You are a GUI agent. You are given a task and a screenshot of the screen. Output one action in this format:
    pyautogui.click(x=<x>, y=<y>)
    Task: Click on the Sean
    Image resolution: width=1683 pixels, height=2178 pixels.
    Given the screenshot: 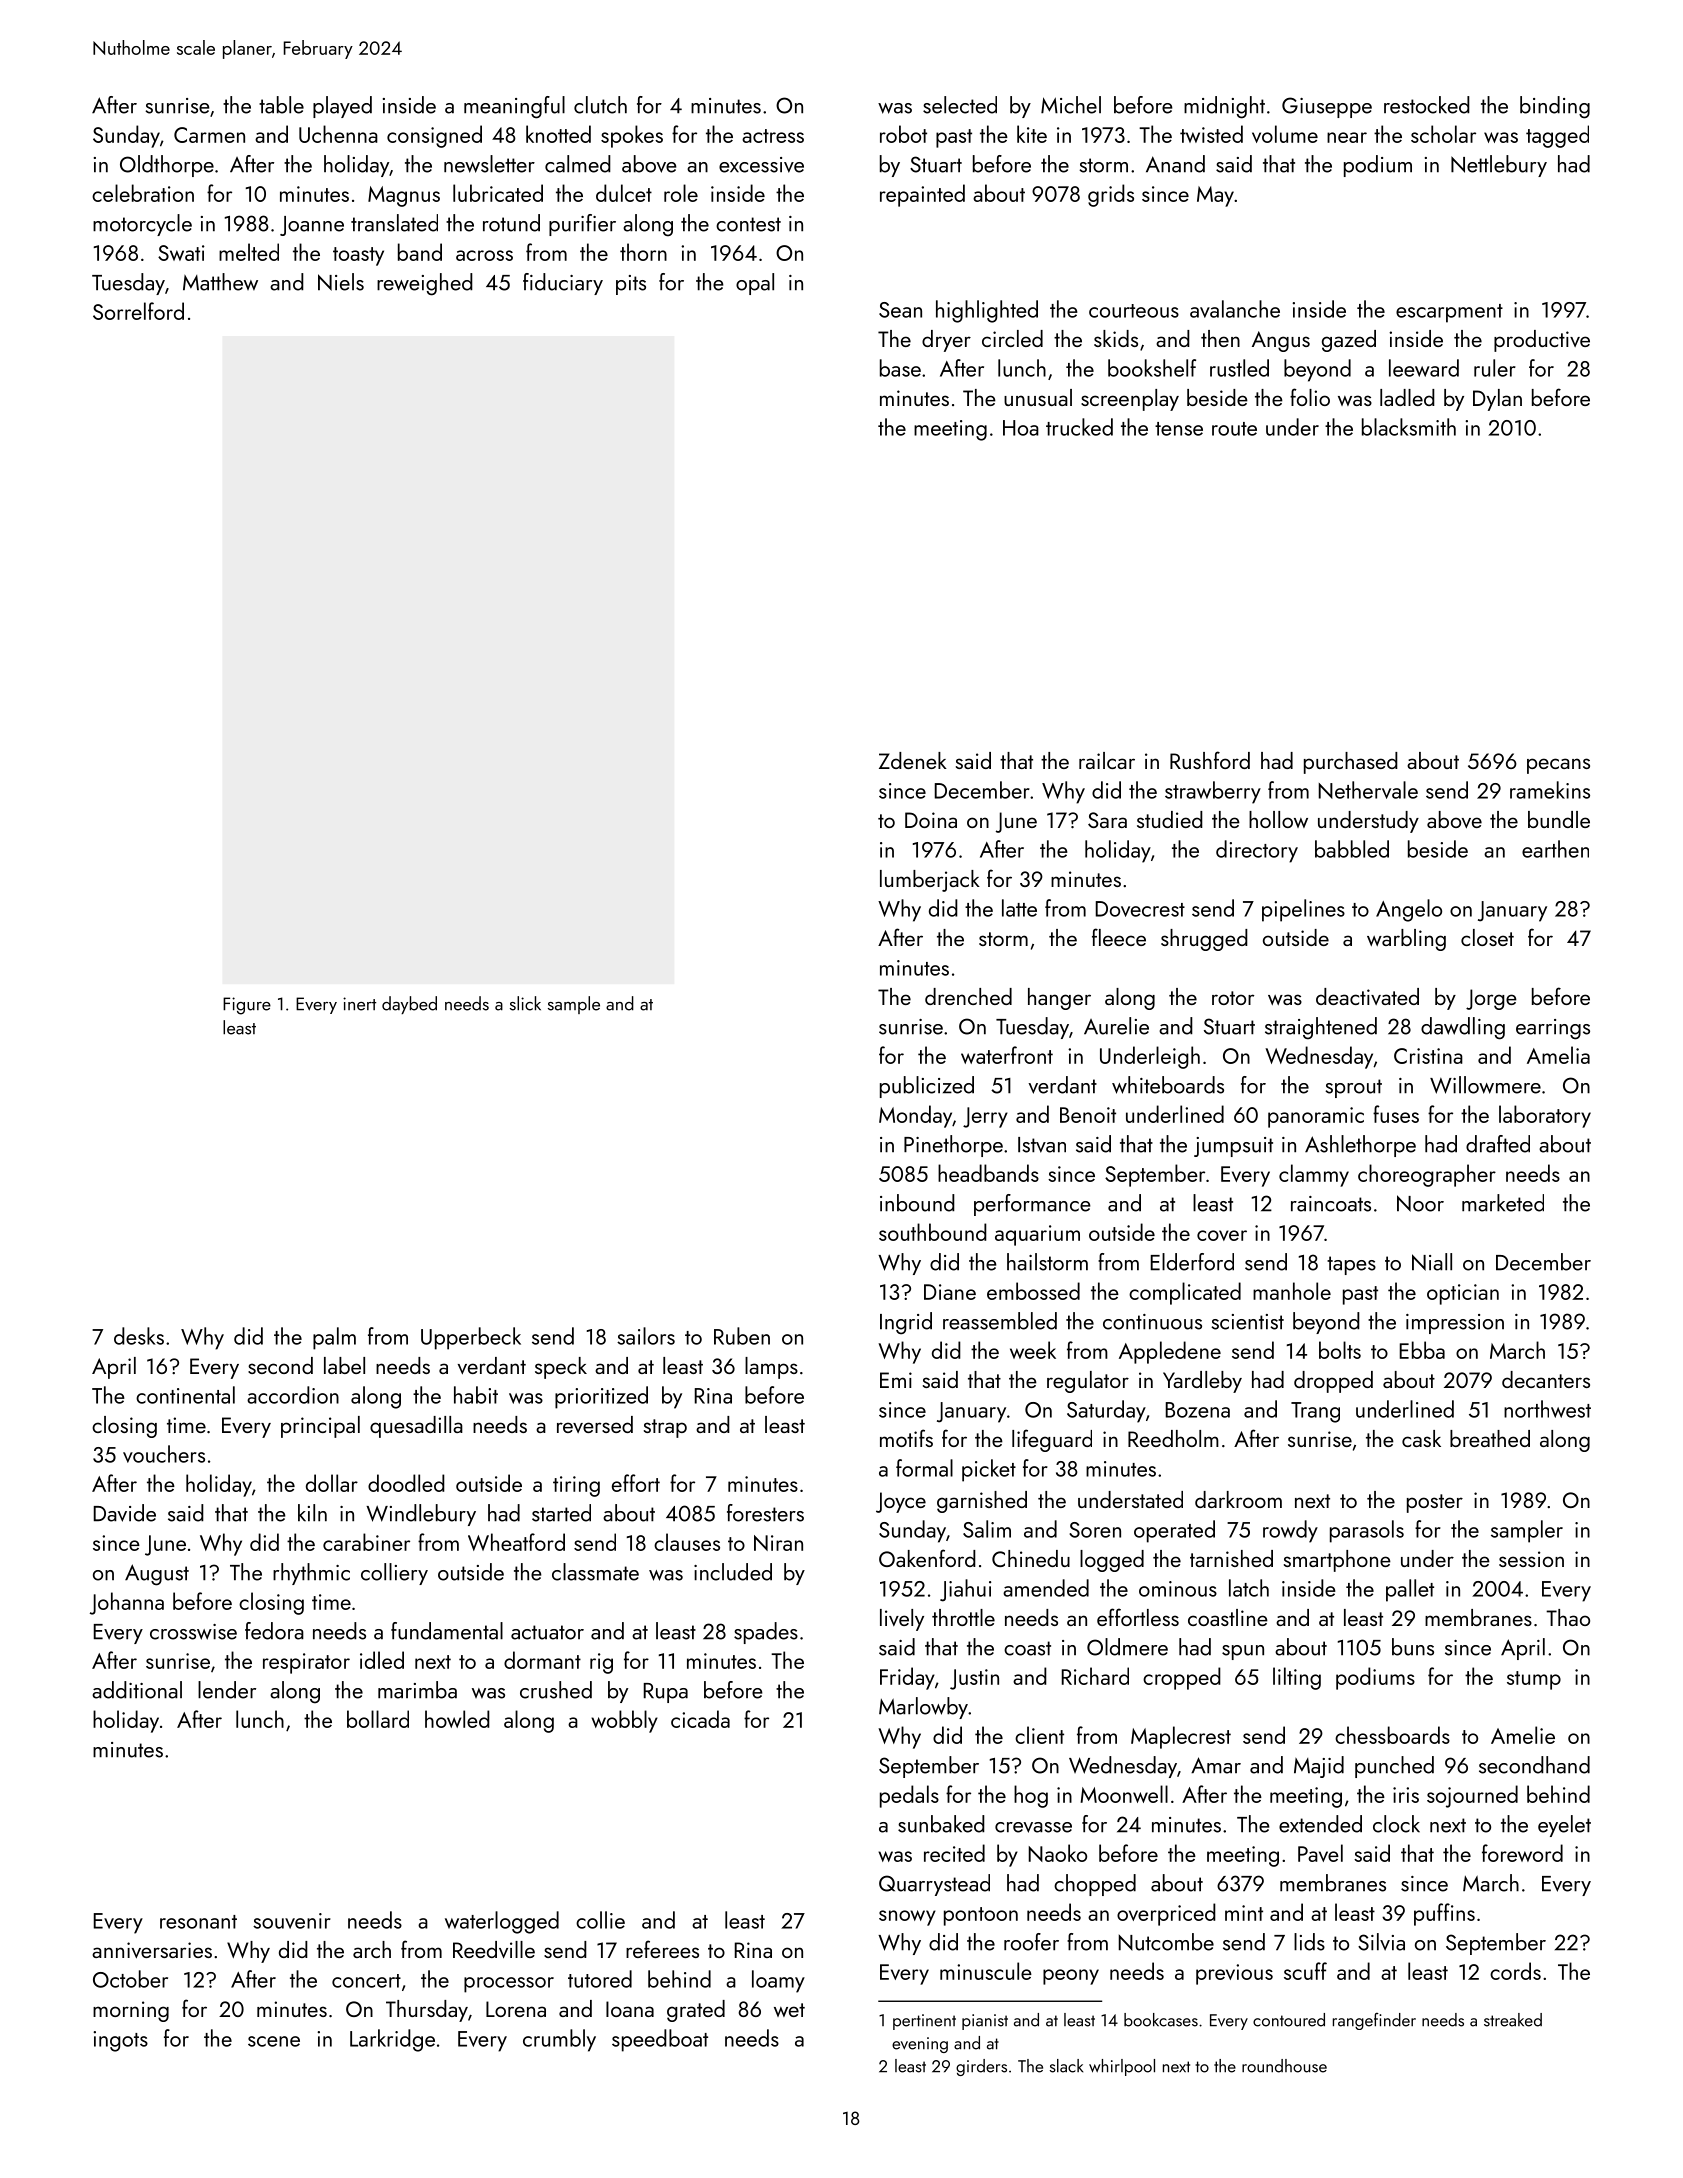 What is the action you would take?
    pyautogui.click(x=900, y=310)
